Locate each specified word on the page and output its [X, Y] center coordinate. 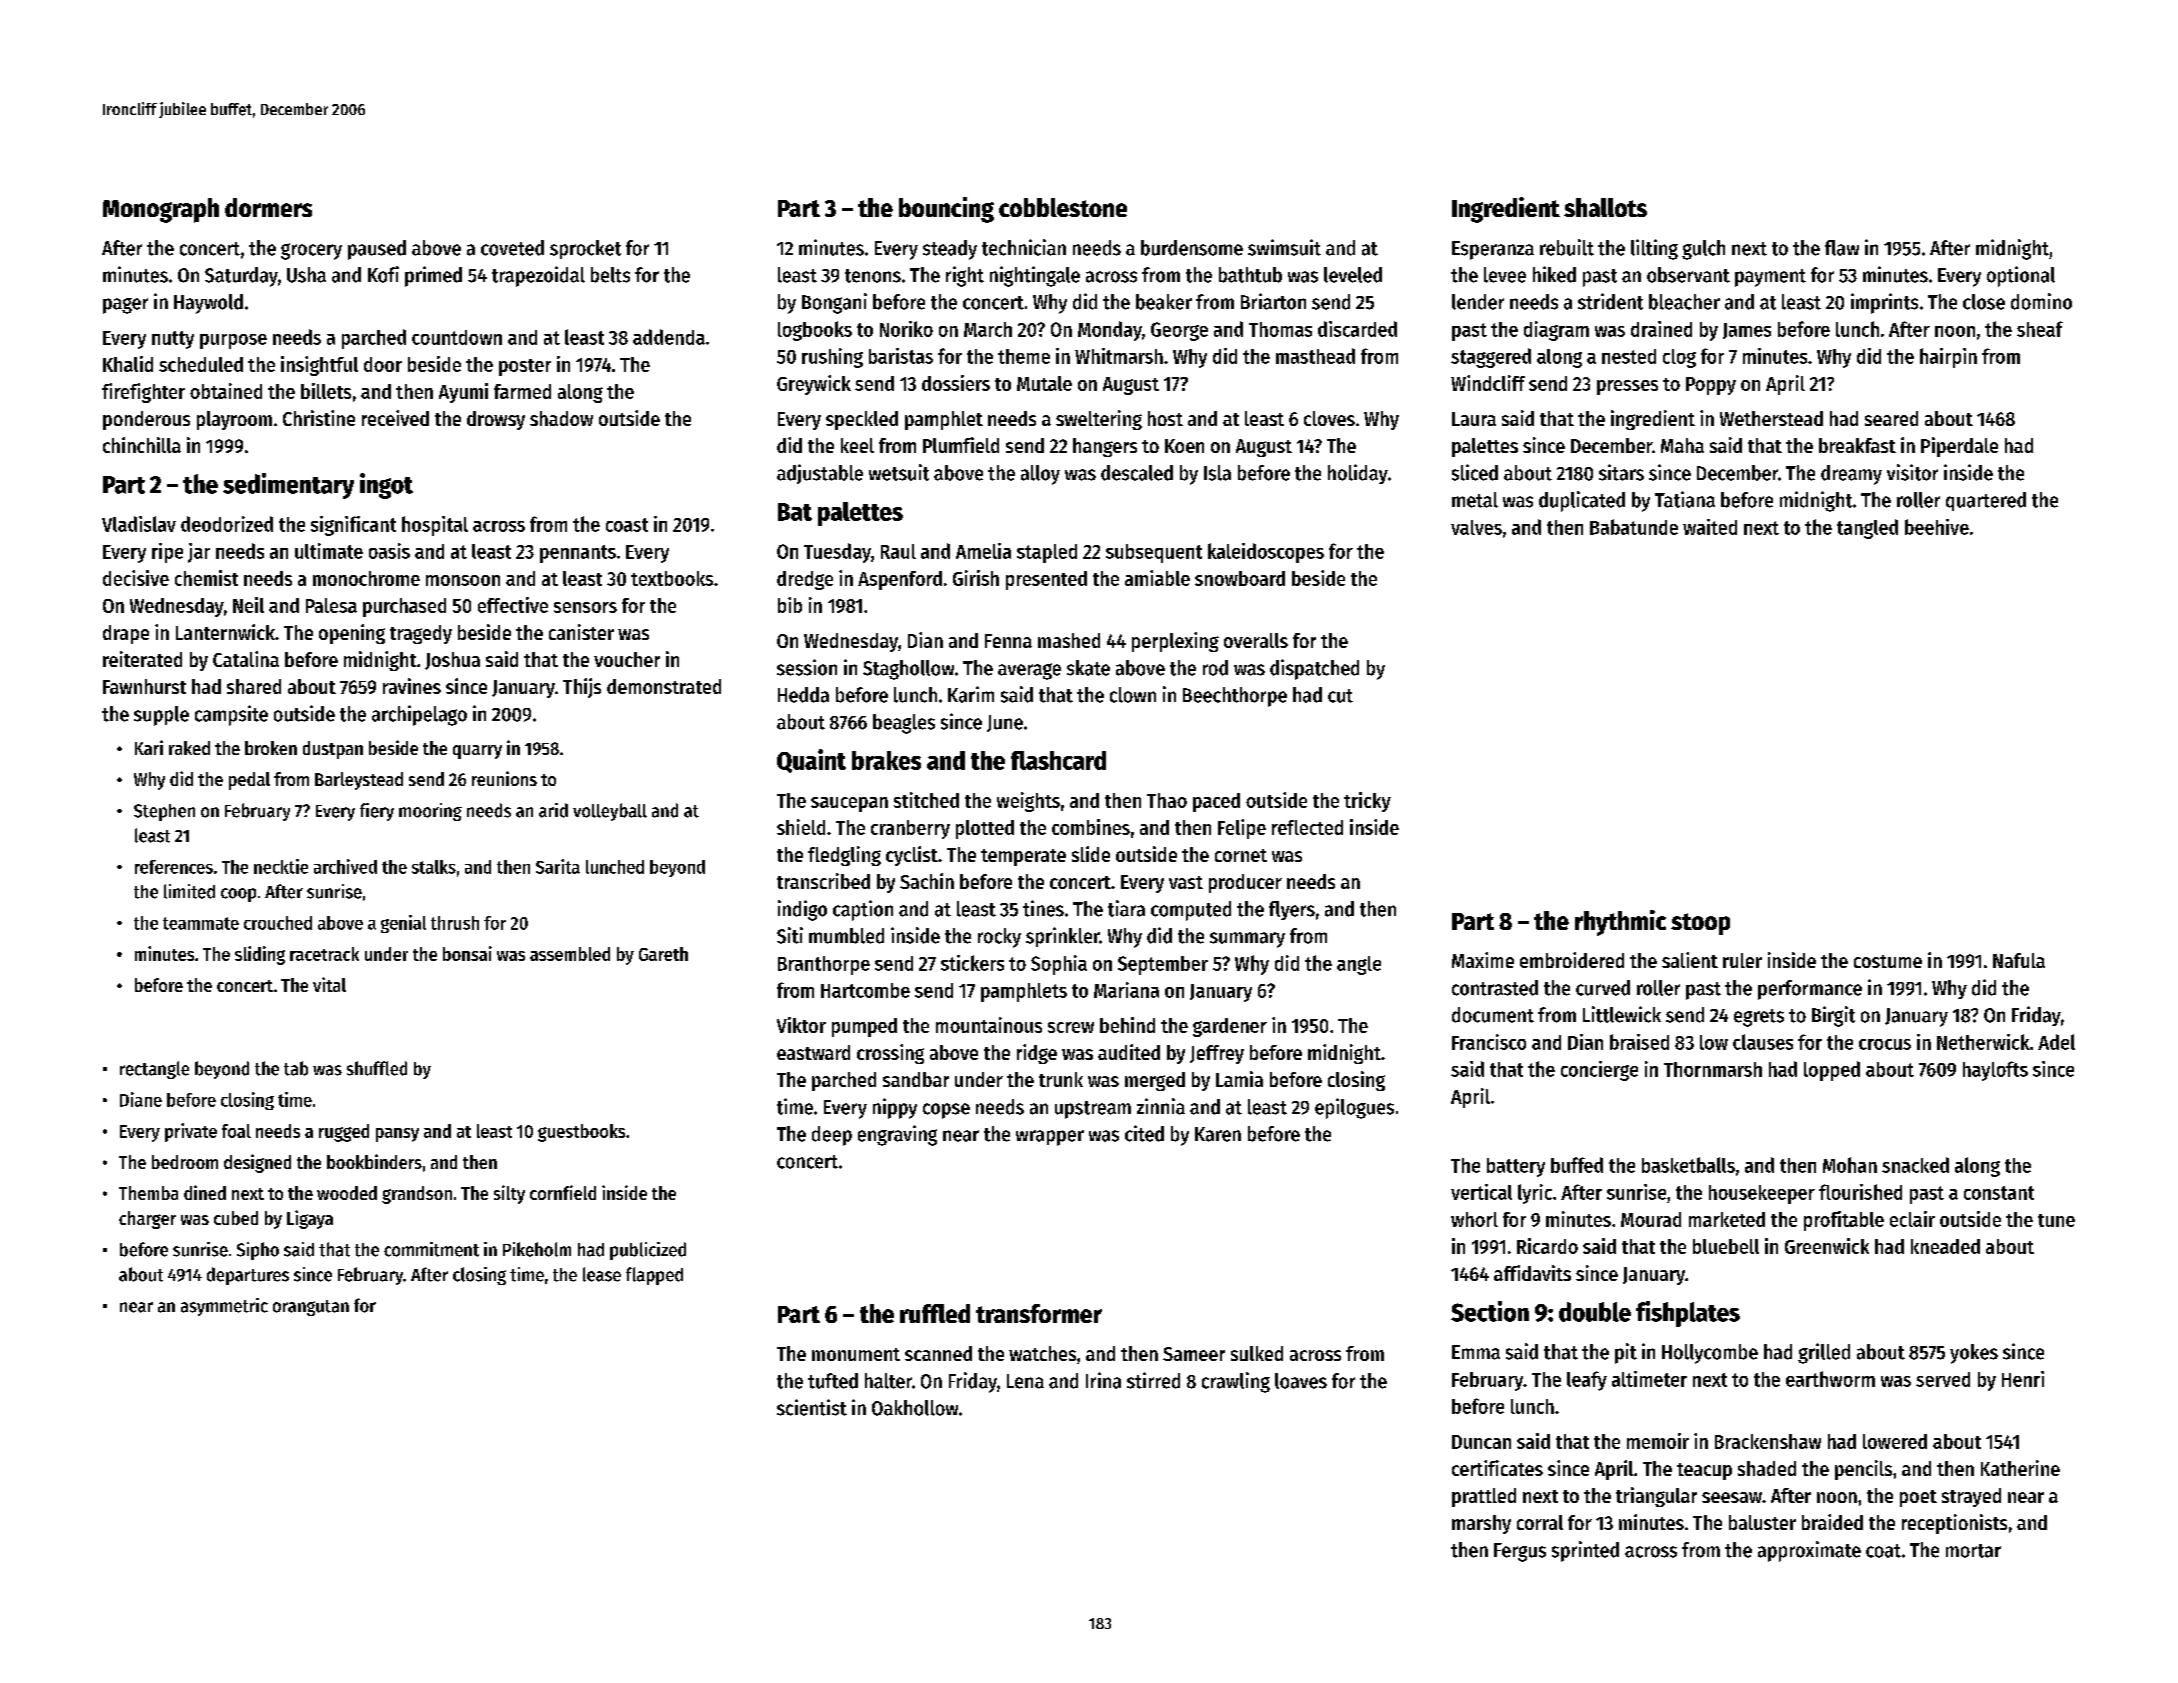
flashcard [1058, 760]
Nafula [2019, 960]
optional [2021, 276]
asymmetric [224, 1307]
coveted [512, 248]
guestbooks [581, 1133]
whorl [1474, 1219]
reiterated [142, 659]
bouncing [946, 210]
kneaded [1945, 1246]
